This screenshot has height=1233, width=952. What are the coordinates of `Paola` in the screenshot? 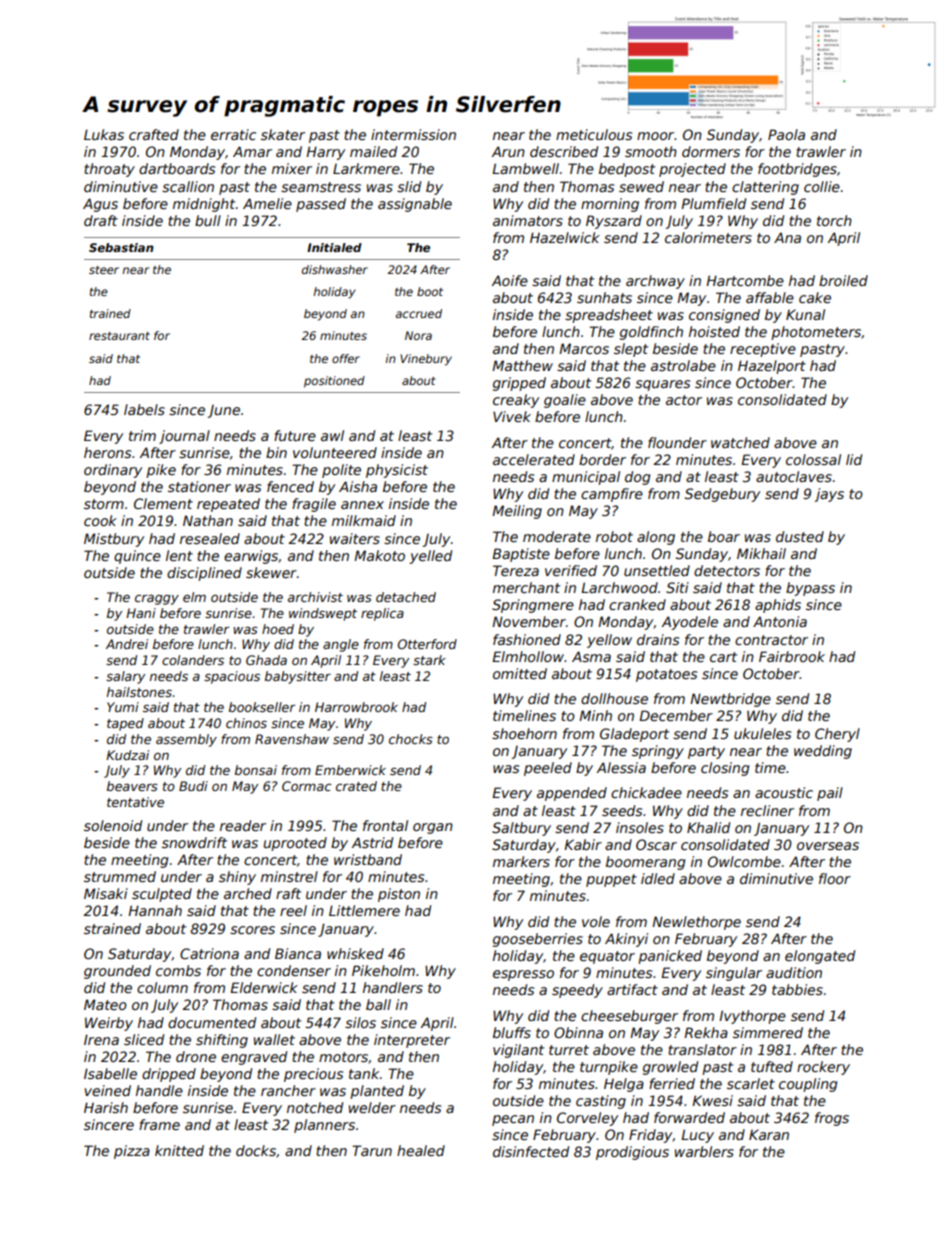 It's located at (786, 134).
